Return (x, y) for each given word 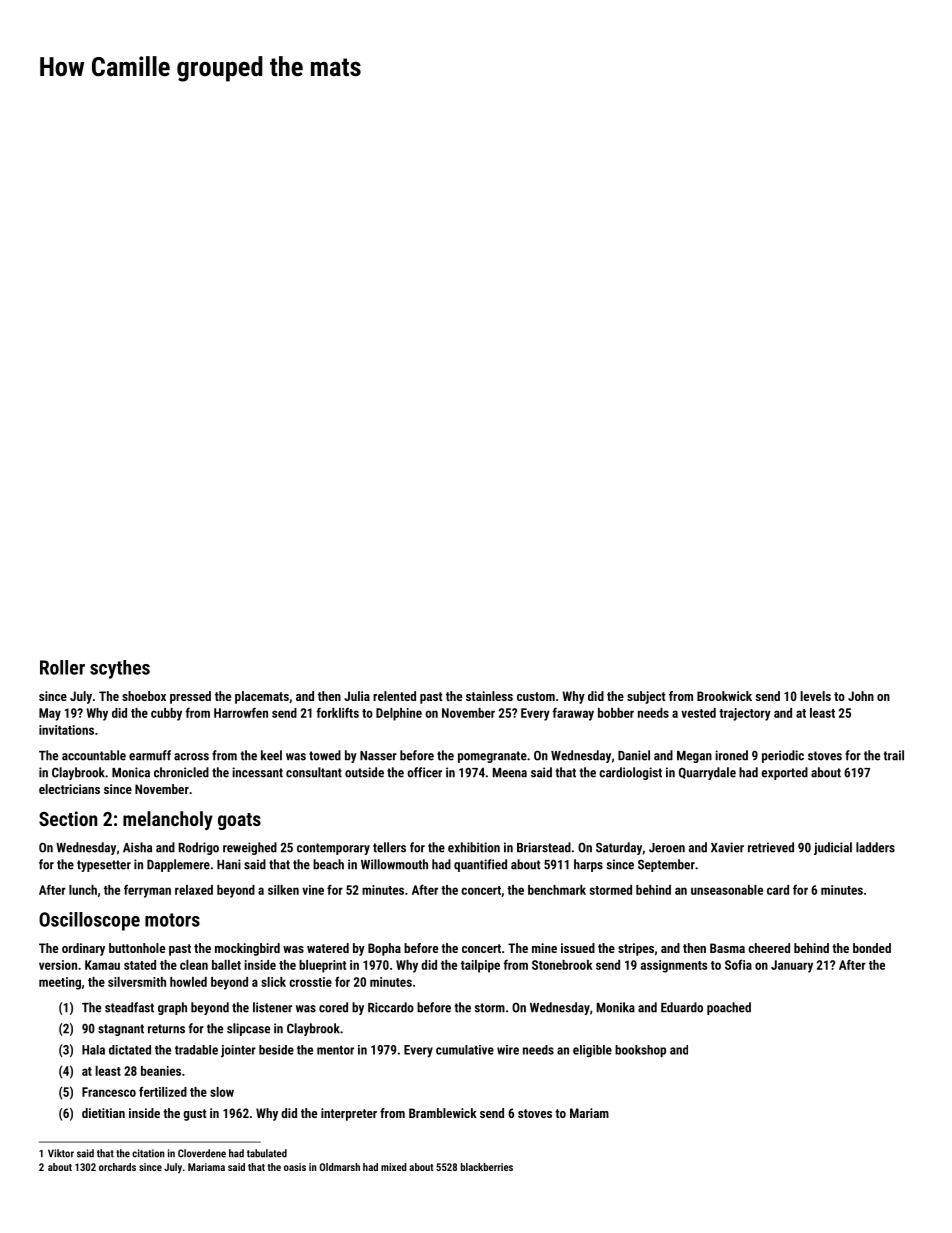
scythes (120, 669)
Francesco (109, 1092)
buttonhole (137, 948)
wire (508, 1050)
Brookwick (724, 696)
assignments (674, 966)
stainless (489, 696)
